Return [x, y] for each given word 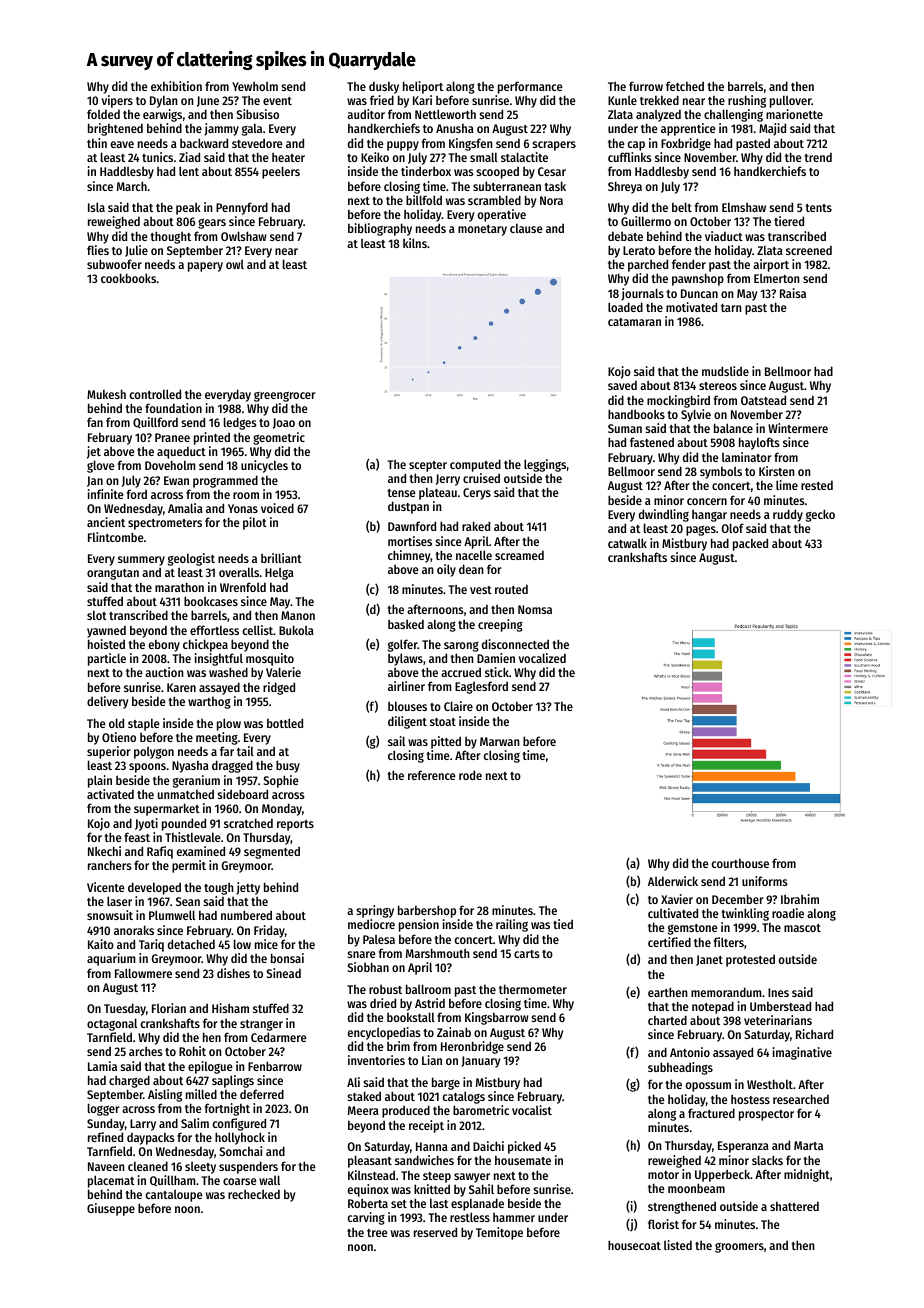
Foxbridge [686, 144]
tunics [157, 157]
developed [154, 888]
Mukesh [106, 394]
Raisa [793, 293]
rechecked [254, 1194]
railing [512, 925]
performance [530, 87]
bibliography [380, 229]
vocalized [542, 658]
